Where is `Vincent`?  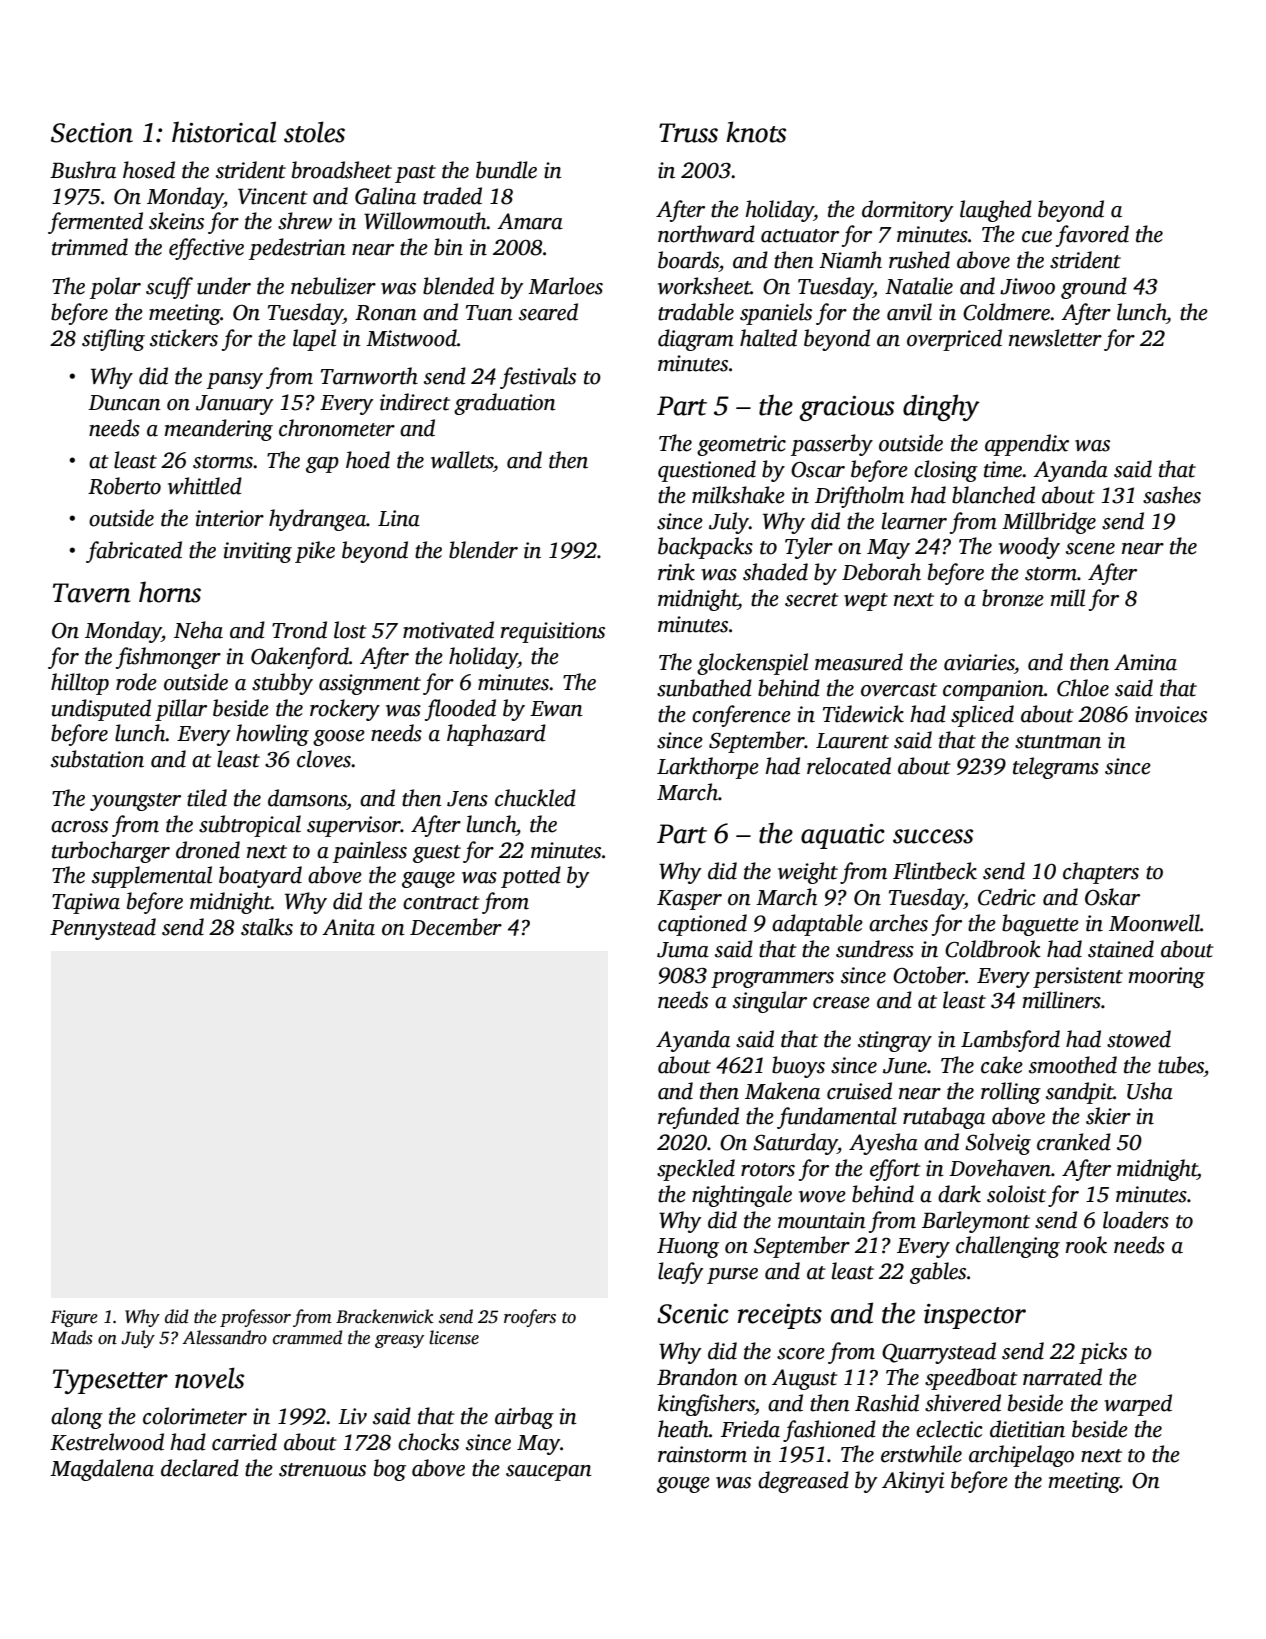 Vincent is located at coordinates (273, 196).
